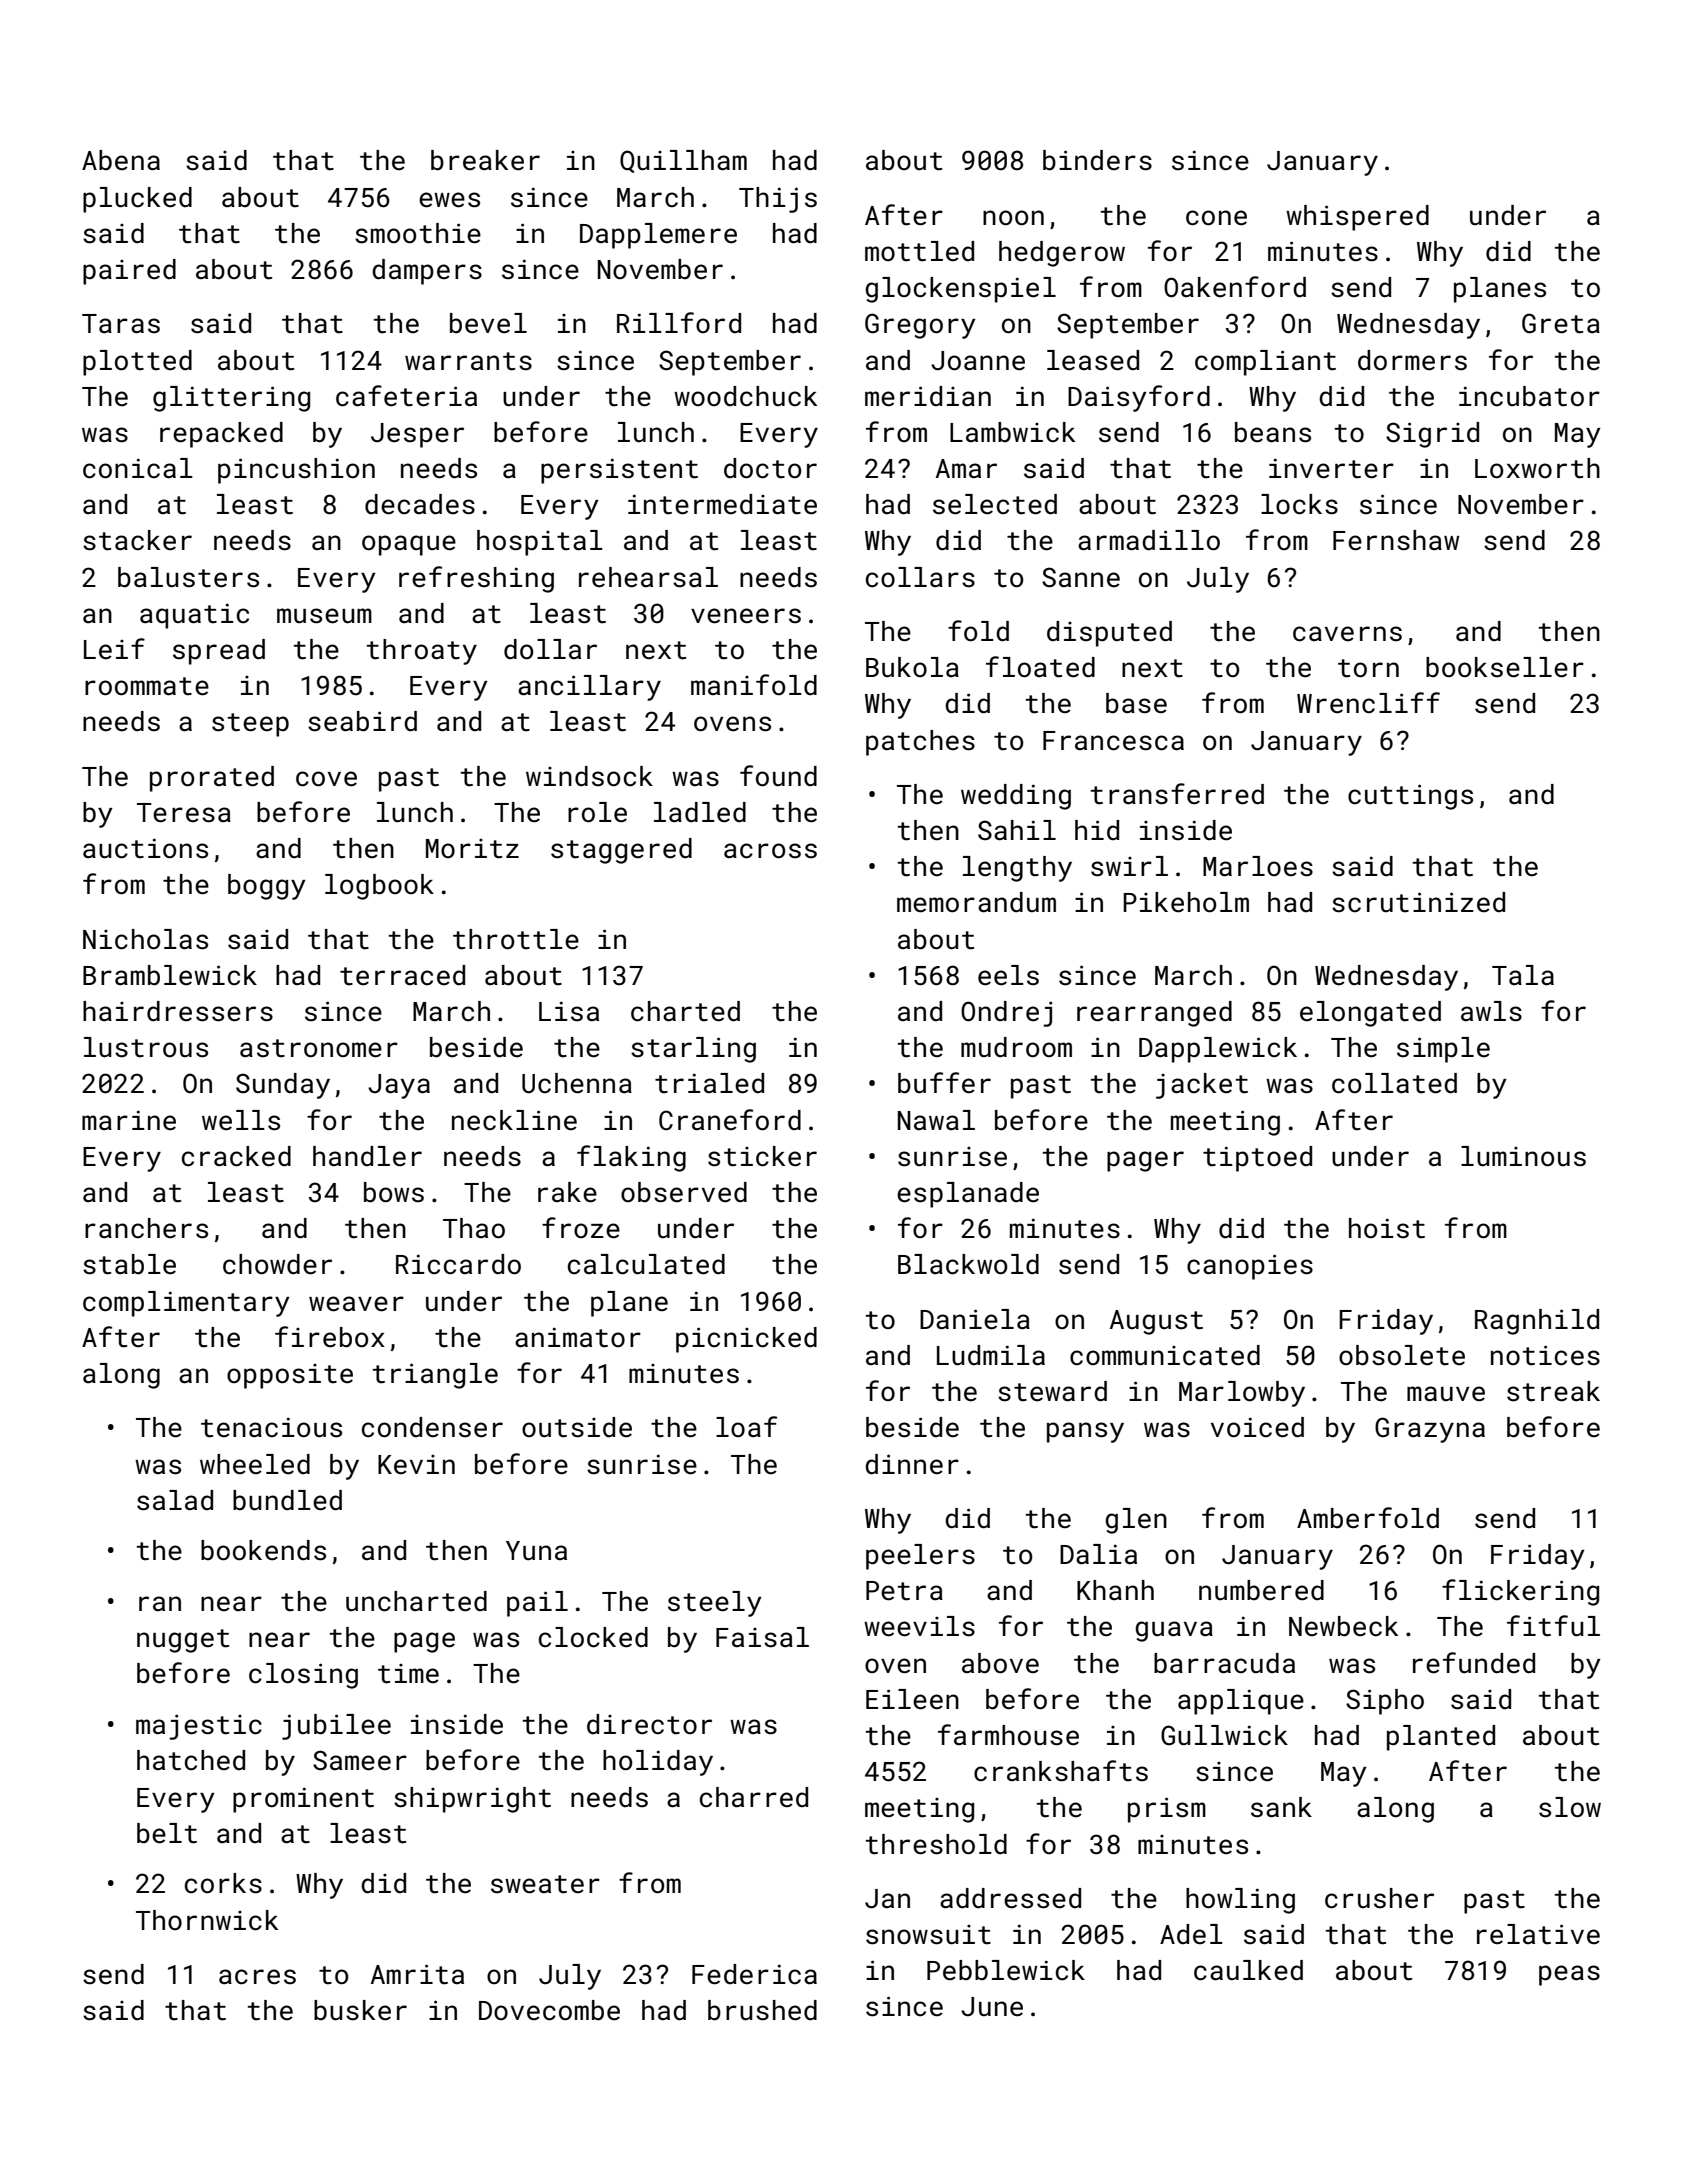 This document has width=1683, height=2178. What do you see at coordinates (1167, 1810) in the document?
I see `prism` at bounding box center [1167, 1810].
